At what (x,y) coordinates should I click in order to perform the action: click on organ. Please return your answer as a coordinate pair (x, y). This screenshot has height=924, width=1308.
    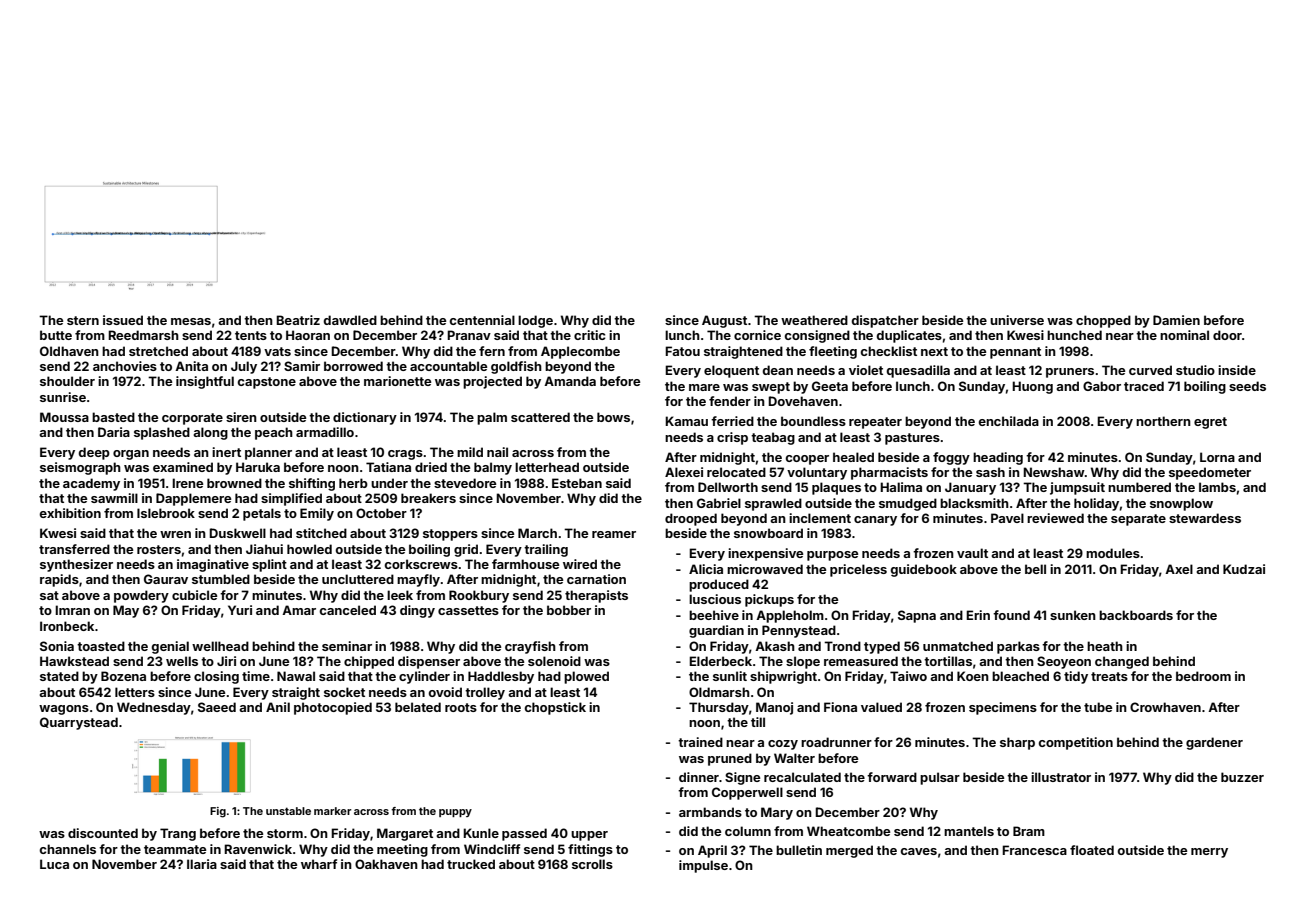
    Looking at the image, I should click on (131, 455).
